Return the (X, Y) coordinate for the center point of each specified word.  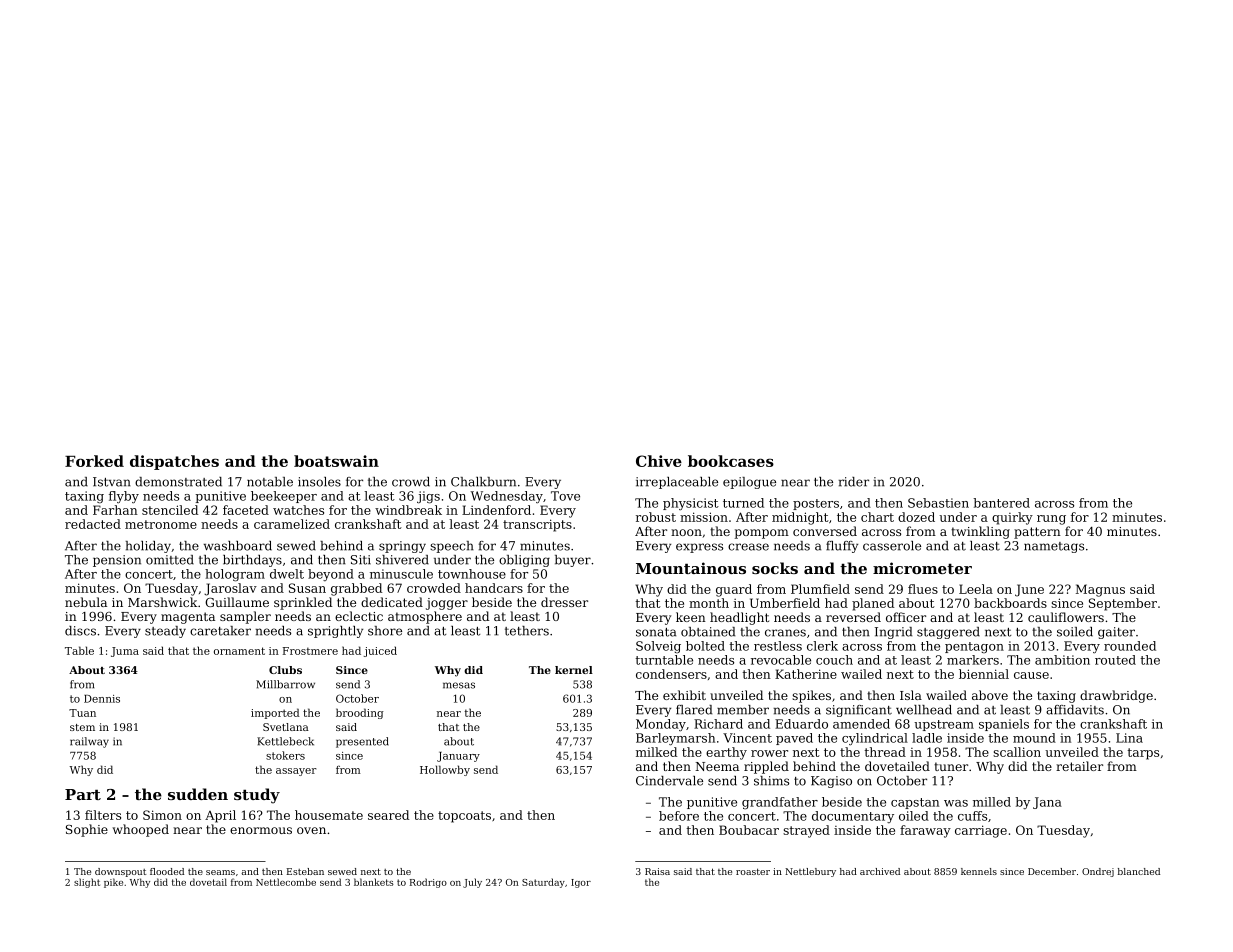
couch (834, 660)
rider (854, 482)
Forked (94, 461)
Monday (661, 725)
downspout (120, 872)
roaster (753, 871)
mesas (459, 685)
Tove (565, 496)
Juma (125, 652)
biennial (984, 674)
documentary (853, 817)
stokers (285, 755)
